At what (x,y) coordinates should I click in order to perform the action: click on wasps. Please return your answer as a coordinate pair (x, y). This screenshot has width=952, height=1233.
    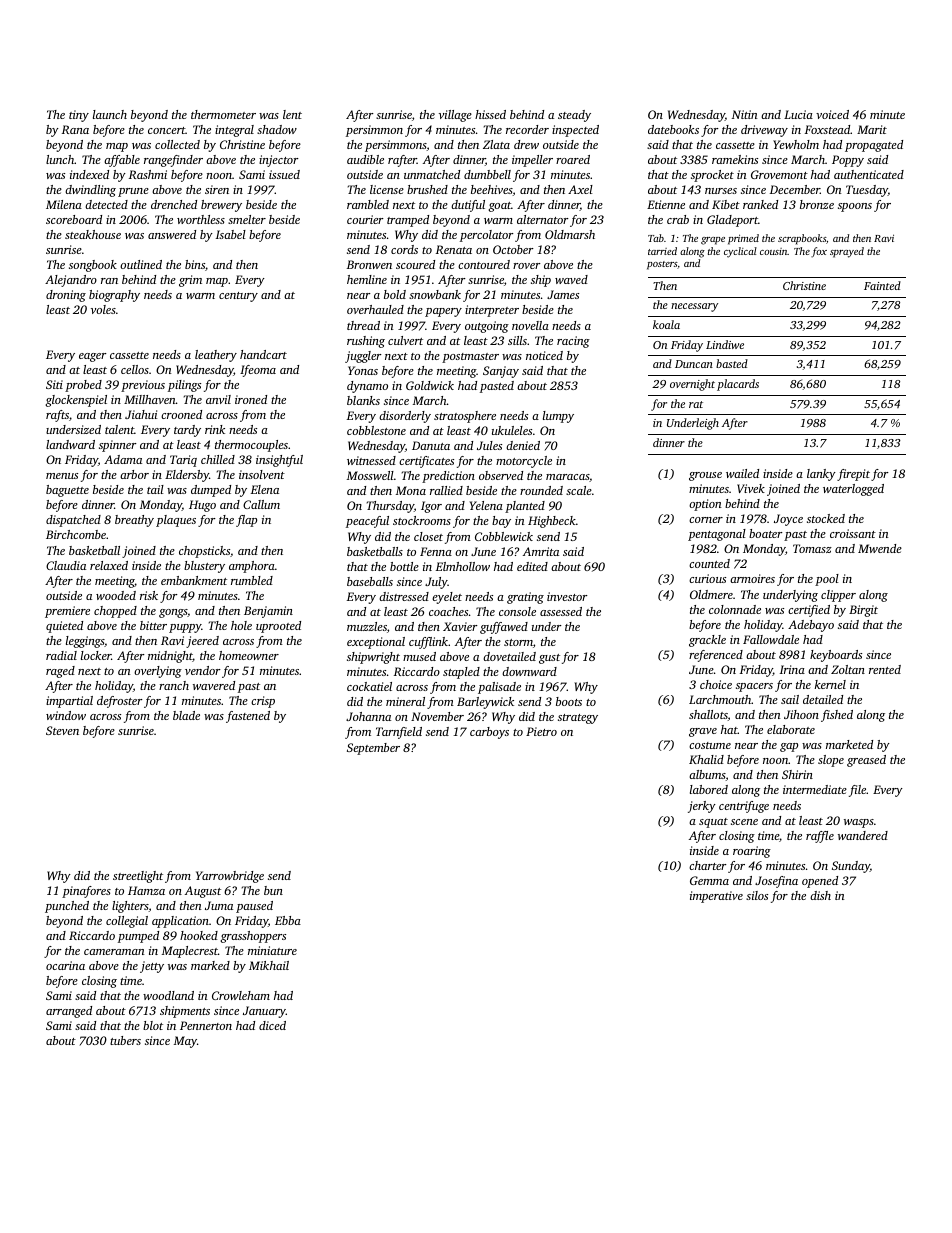
    Looking at the image, I should click on (859, 823).
